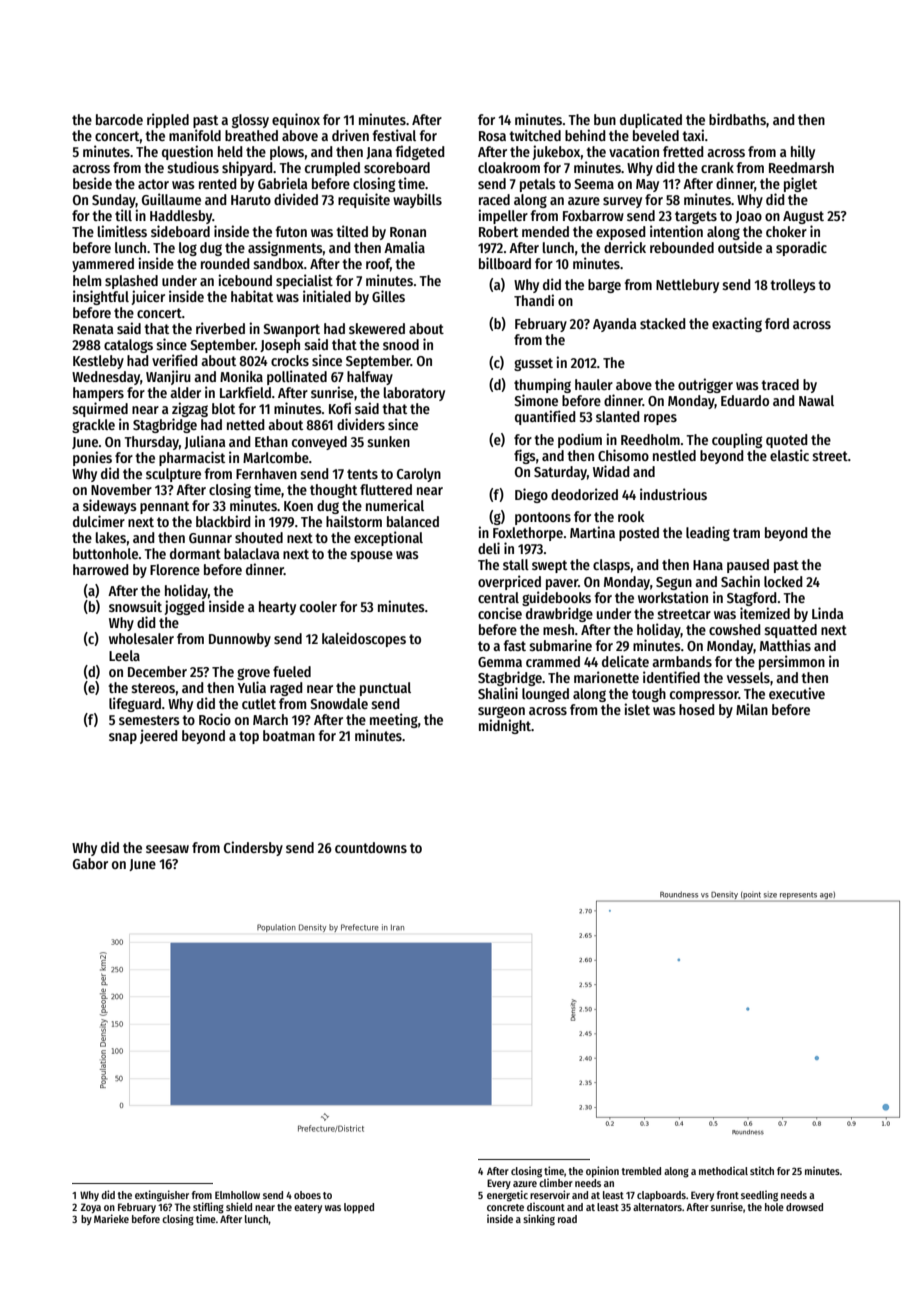 This page has height=1308, width=924. Describe the element at coordinates (162, 1196) in the page. I see `extinguisher` at that location.
